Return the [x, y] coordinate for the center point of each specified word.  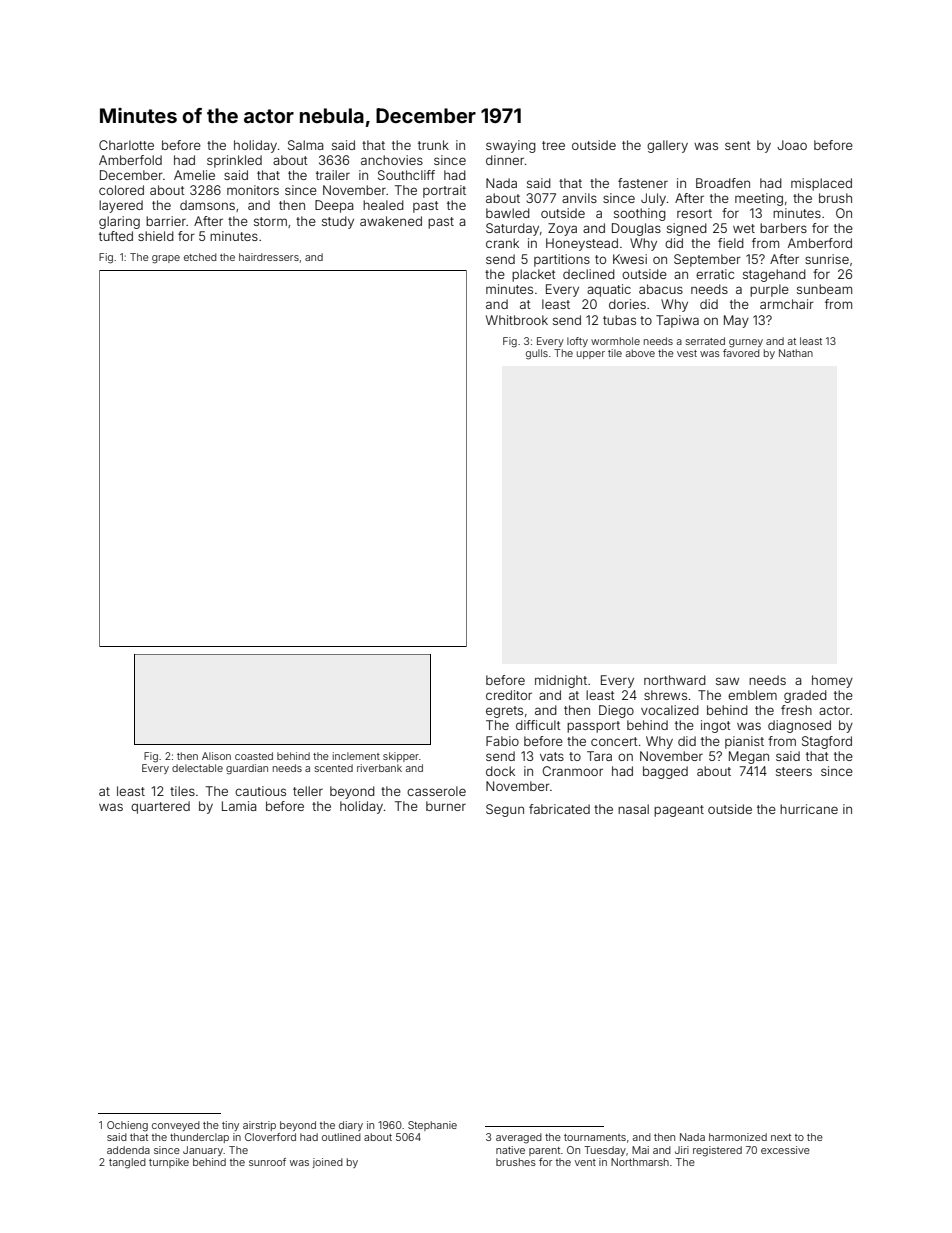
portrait [444, 191]
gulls [537, 354]
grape [166, 259]
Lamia [239, 806]
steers [794, 771]
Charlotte [126, 145]
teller [308, 791]
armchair [787, 304]
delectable [197, 768]
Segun [505, 810]
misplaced [821, 184]
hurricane [809, 809]
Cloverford [270, 1137]
